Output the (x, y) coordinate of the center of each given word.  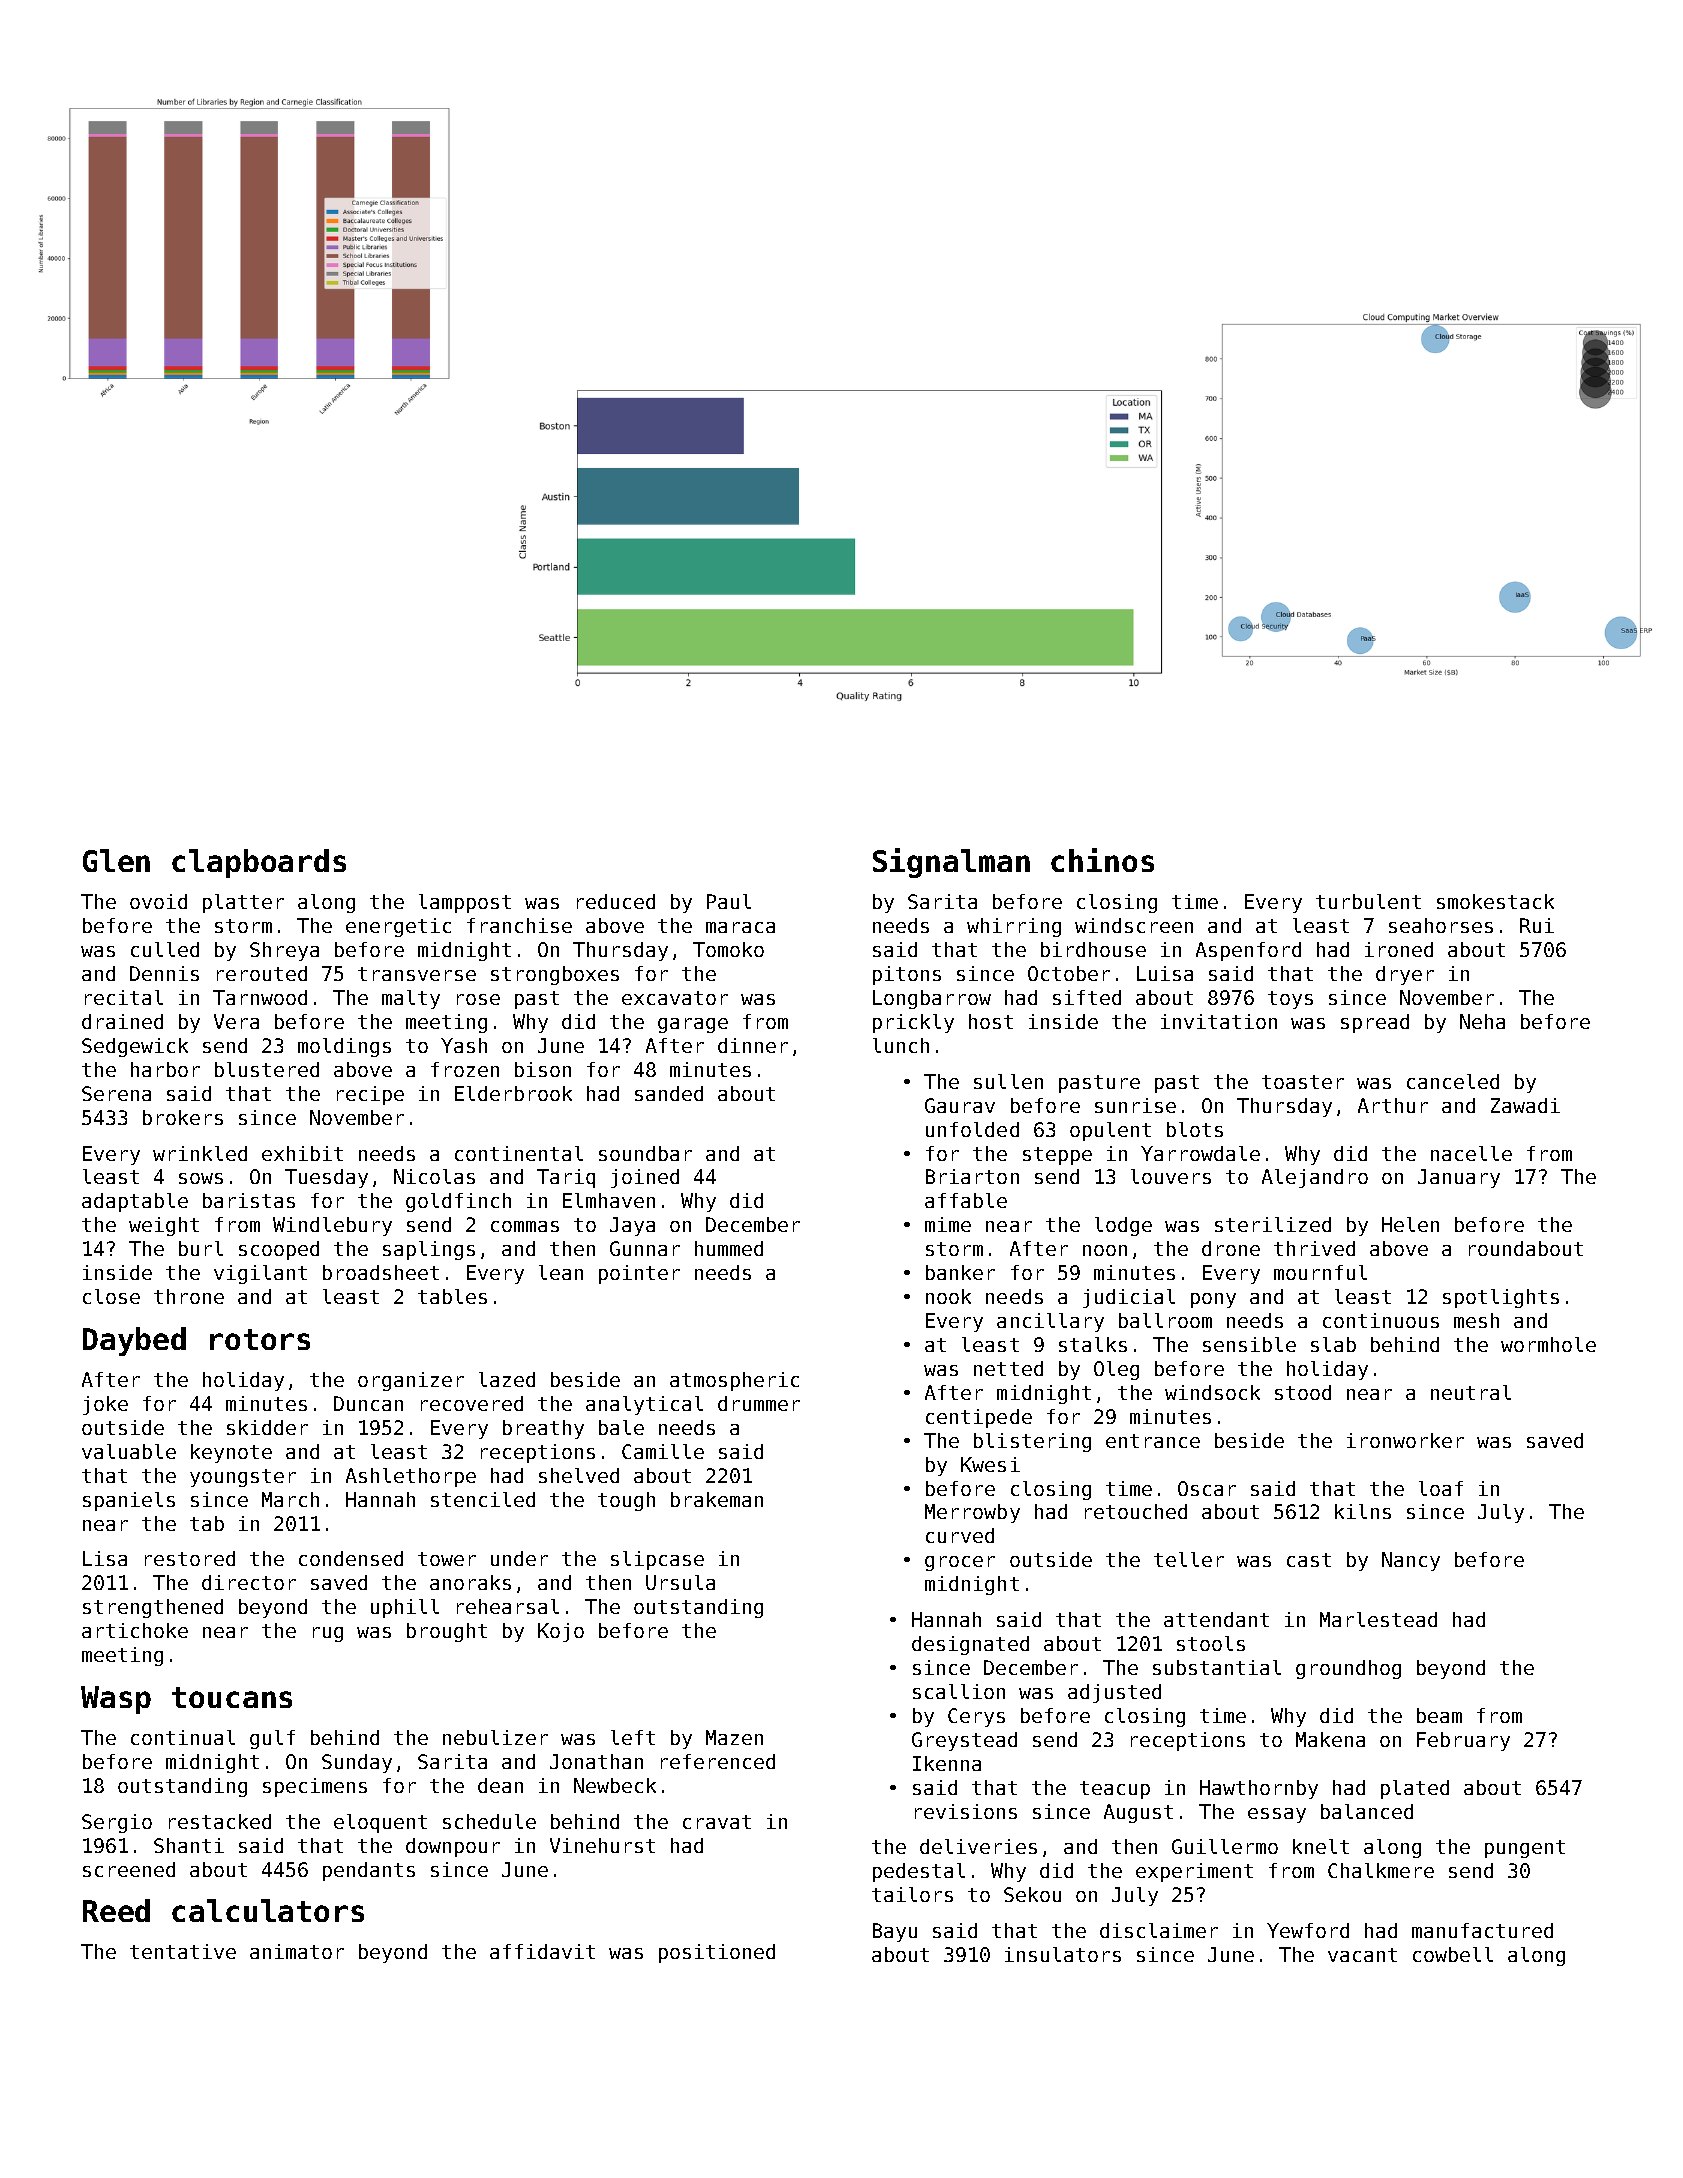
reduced (616, 901)
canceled (1453, 1081)
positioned (717, 1953)
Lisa (105, 1558)
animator (297, 1951)
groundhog (1348, 1669)
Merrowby (972, 1513)
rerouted (262, 973)
